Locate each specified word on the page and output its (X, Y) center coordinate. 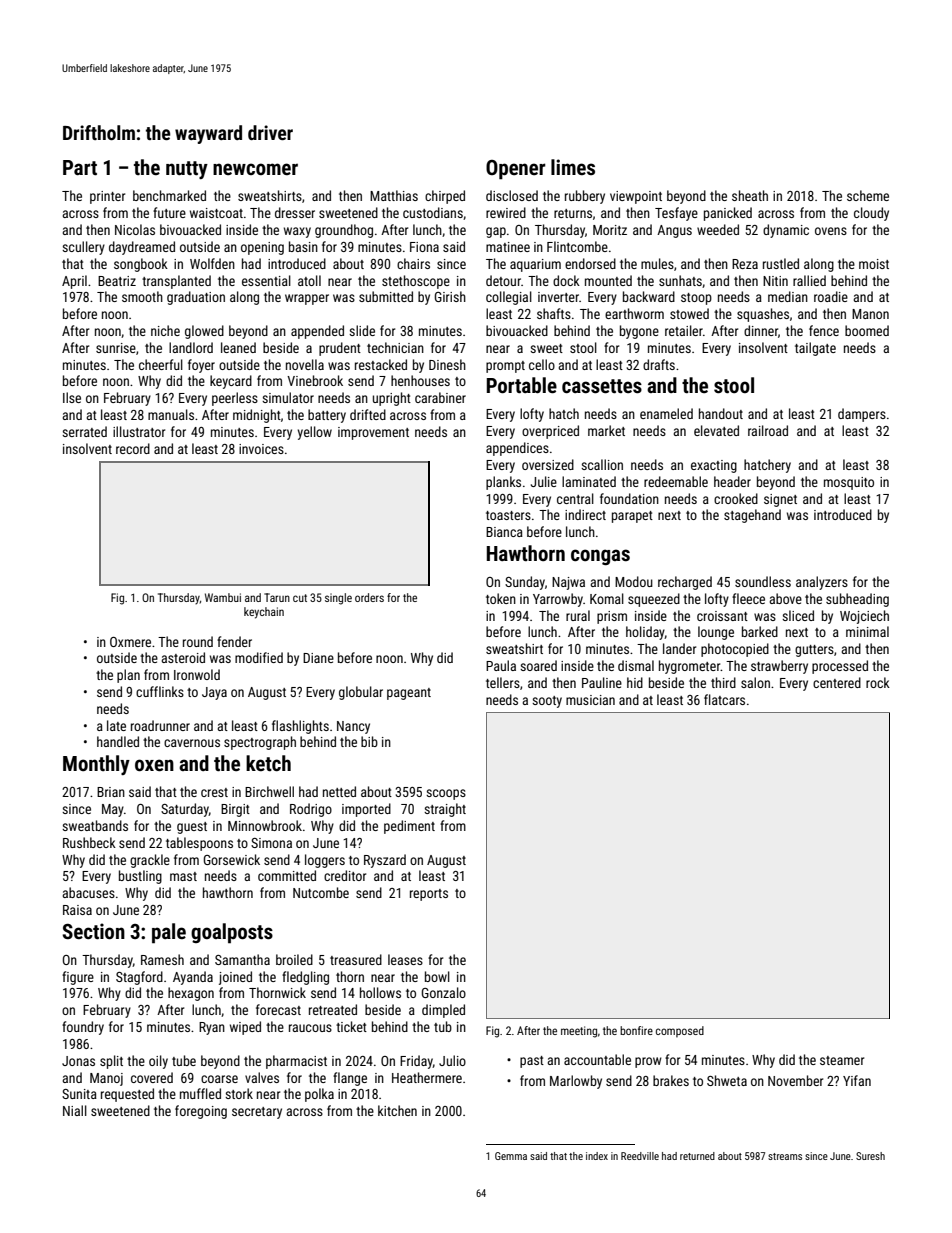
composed (680, 1031)
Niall (75, 1110)
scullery (83, 248)
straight (445, 810)
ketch (268, 763)
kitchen (397, 1110)
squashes (763, 315)
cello (542, 364)
